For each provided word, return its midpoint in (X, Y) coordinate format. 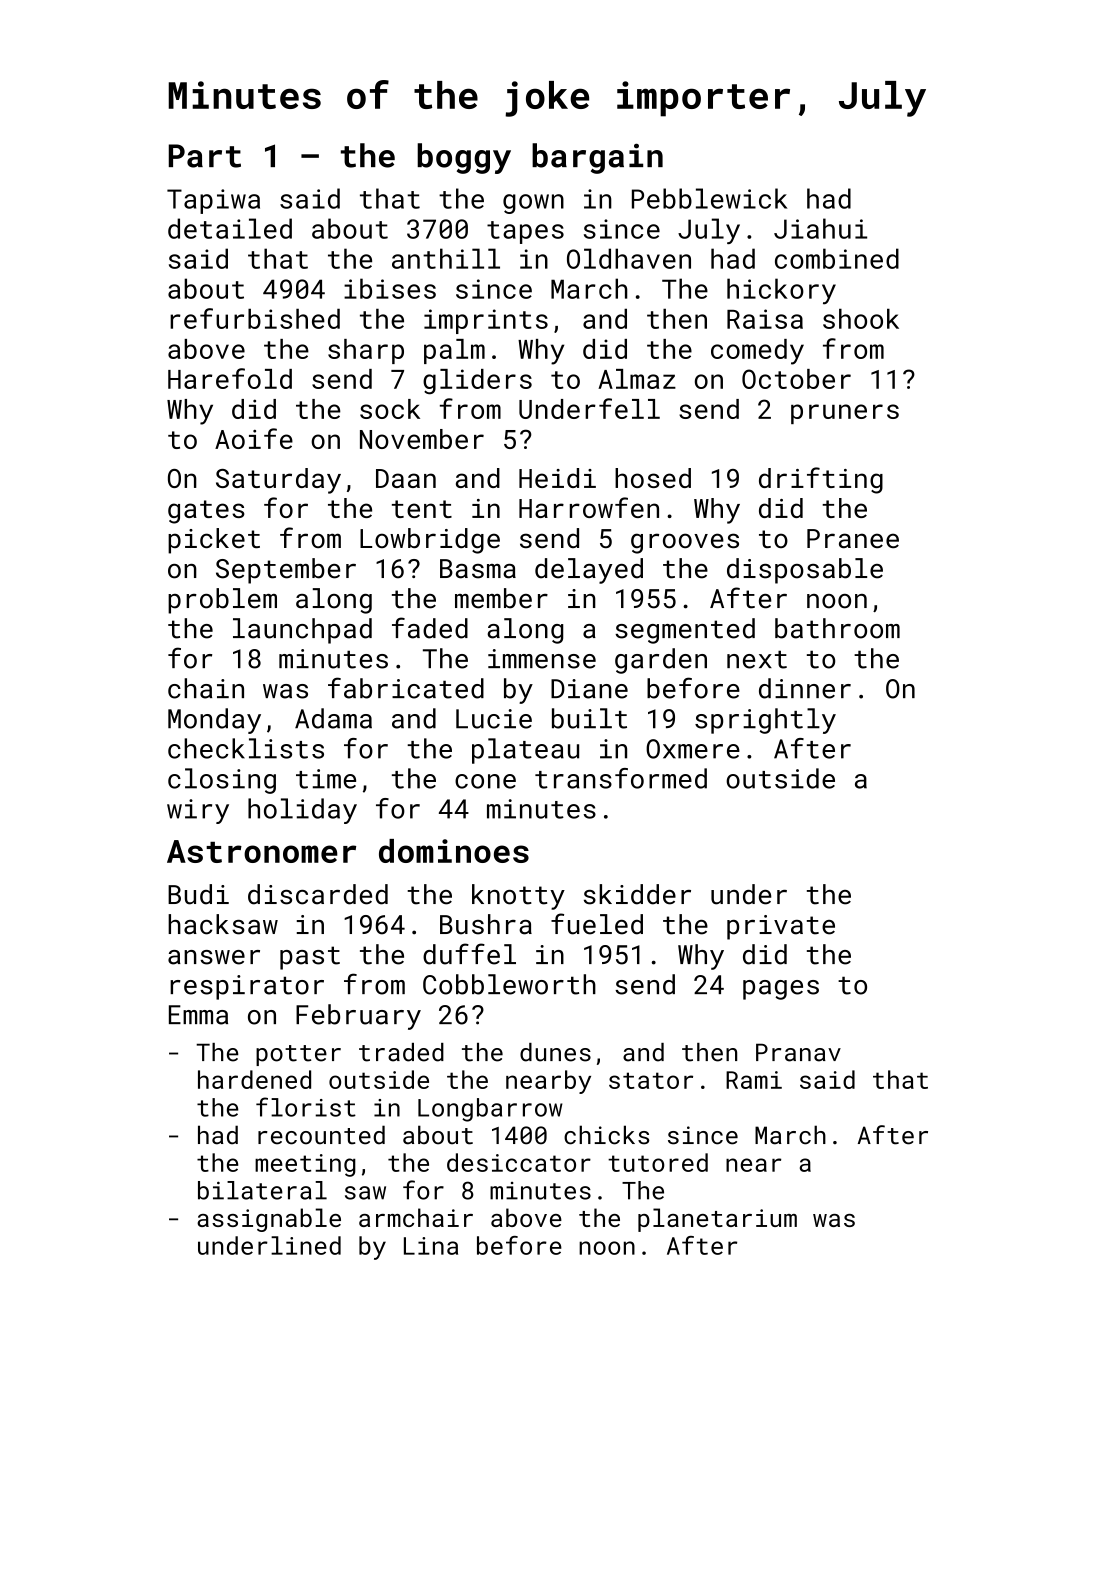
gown (533, 204)
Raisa (765, 319)
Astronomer (261, 851)
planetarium (717, 1220)
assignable (269, 1220)
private (781, 927)
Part (205, 156)
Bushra (486, 924)
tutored (658, 1162)
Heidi (557, 478)
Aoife (254, 438)
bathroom (837, 628)
